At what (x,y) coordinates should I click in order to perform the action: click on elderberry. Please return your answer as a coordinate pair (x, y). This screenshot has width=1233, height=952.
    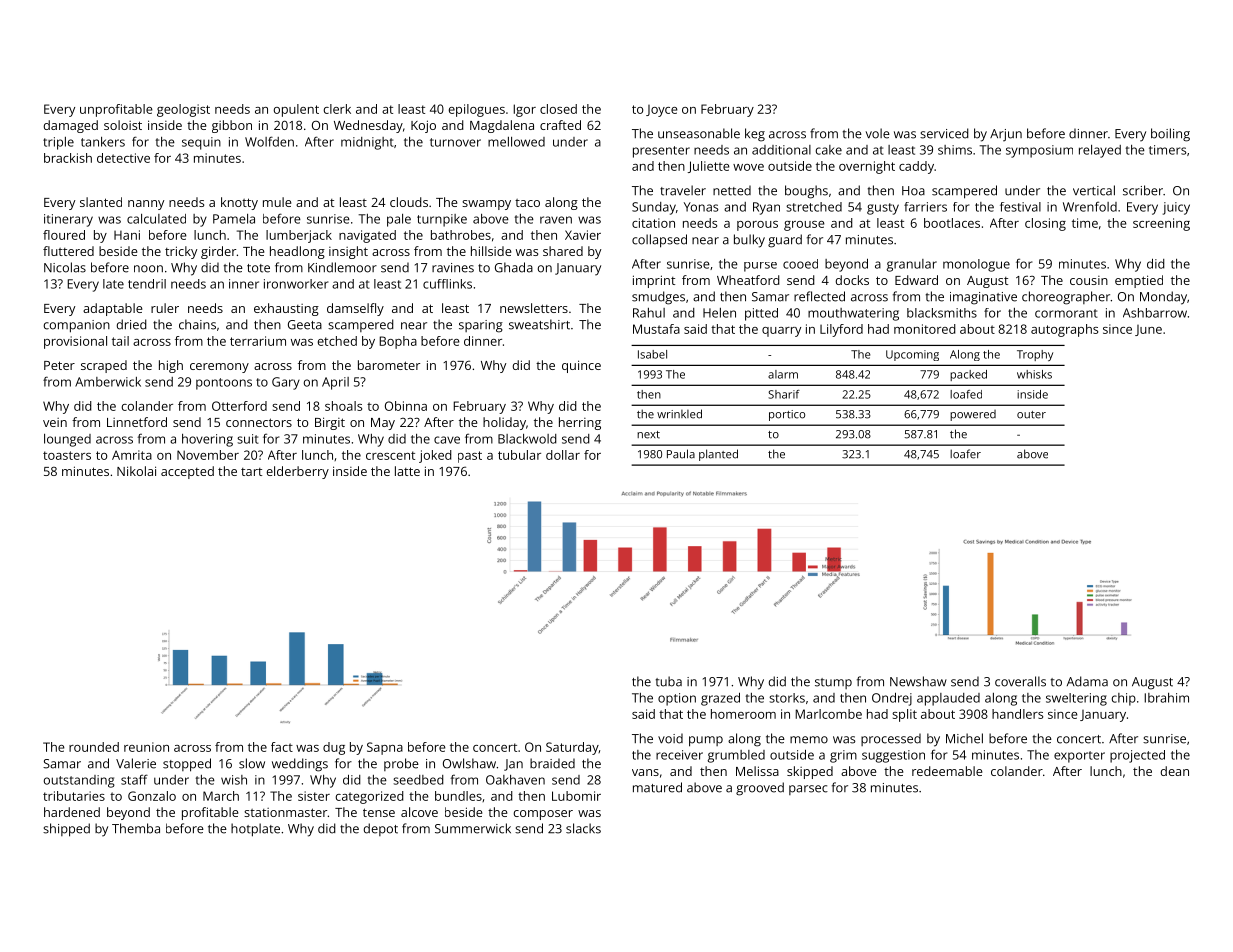
    Looking at the image, I should click on (297, 472).
